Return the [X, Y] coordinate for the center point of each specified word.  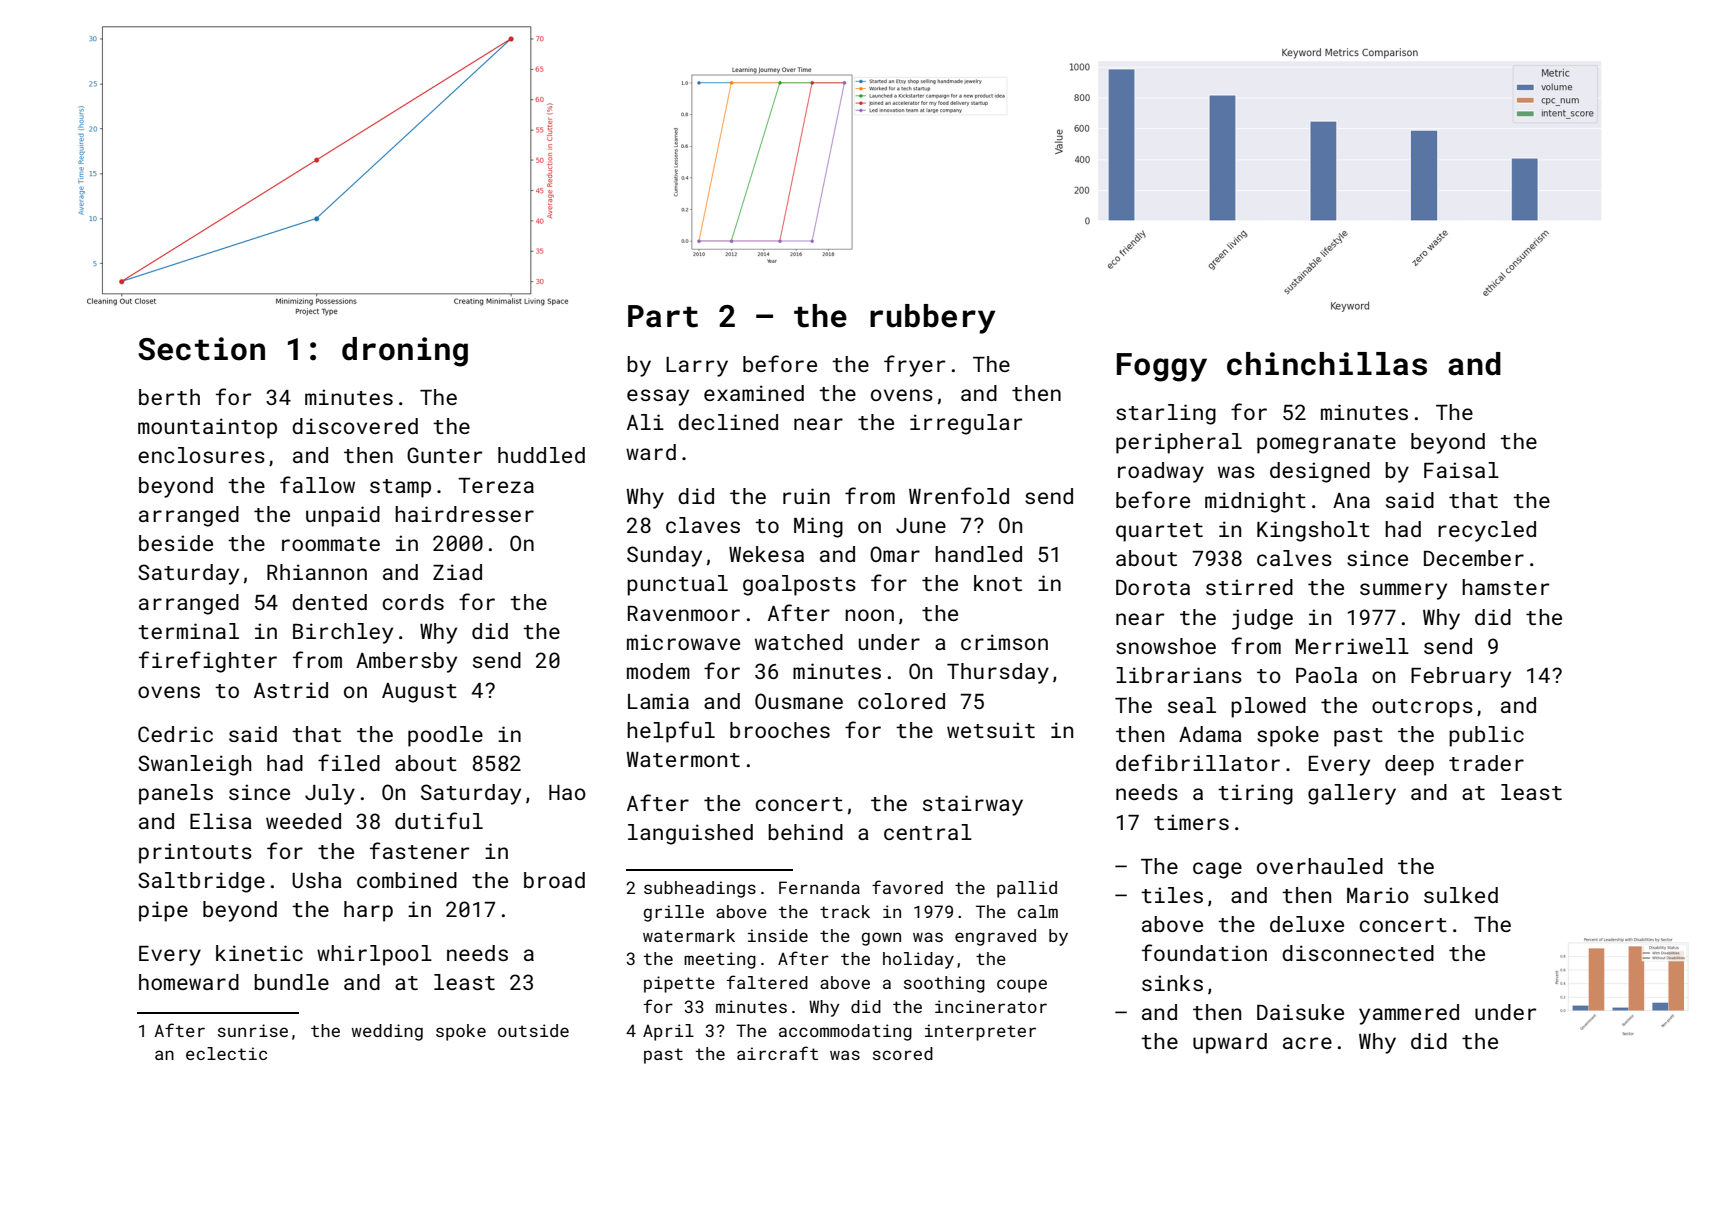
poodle [445, 736]
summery [1403, 591]
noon [869, 615]
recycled [1487, 531]
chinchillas [1327, 364]
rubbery [932, 319]
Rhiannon [317, 572]
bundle [291, 982]
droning [405, 352]
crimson [1004, 642]
